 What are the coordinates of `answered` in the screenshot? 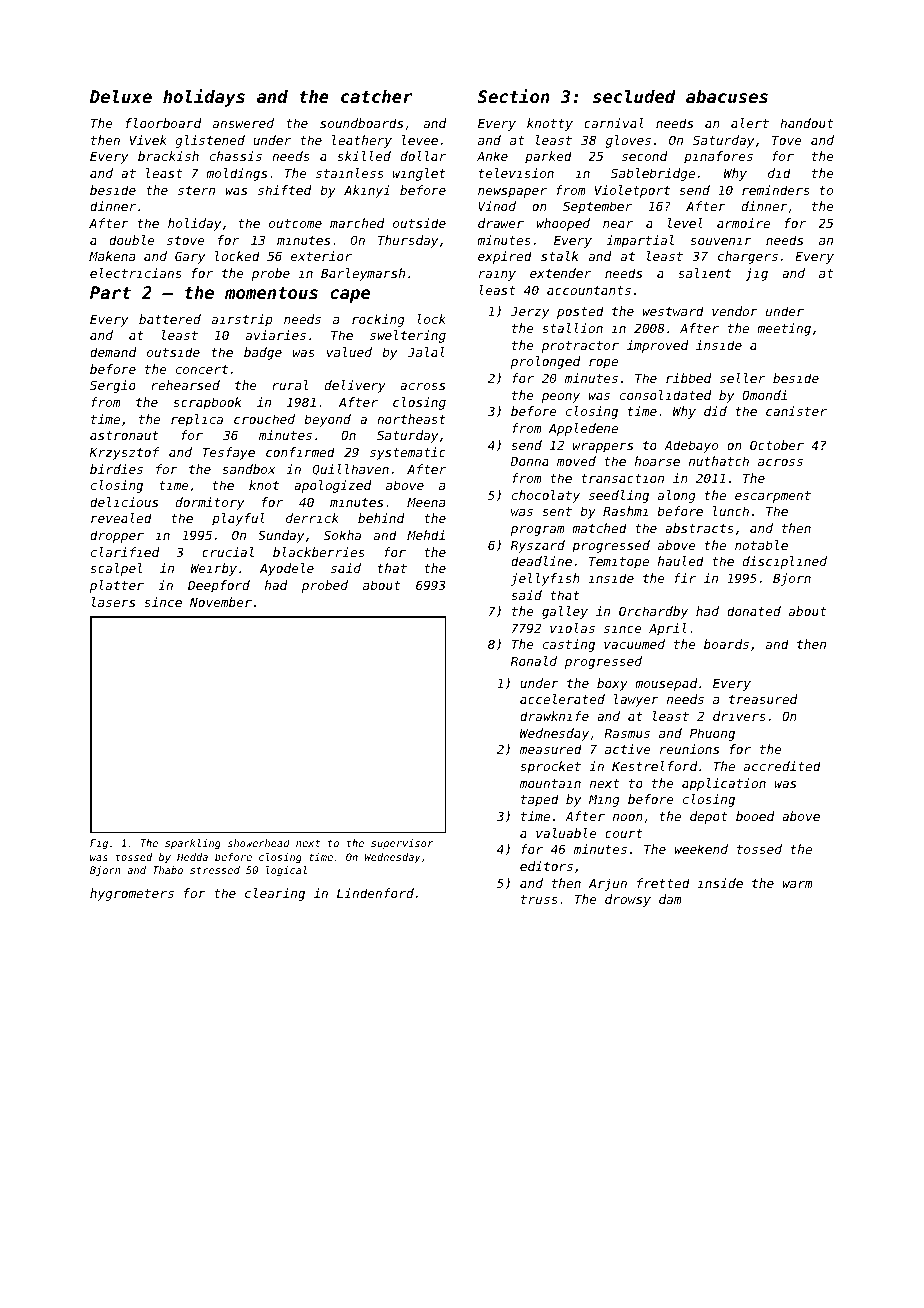 It's located at (243, 123).
